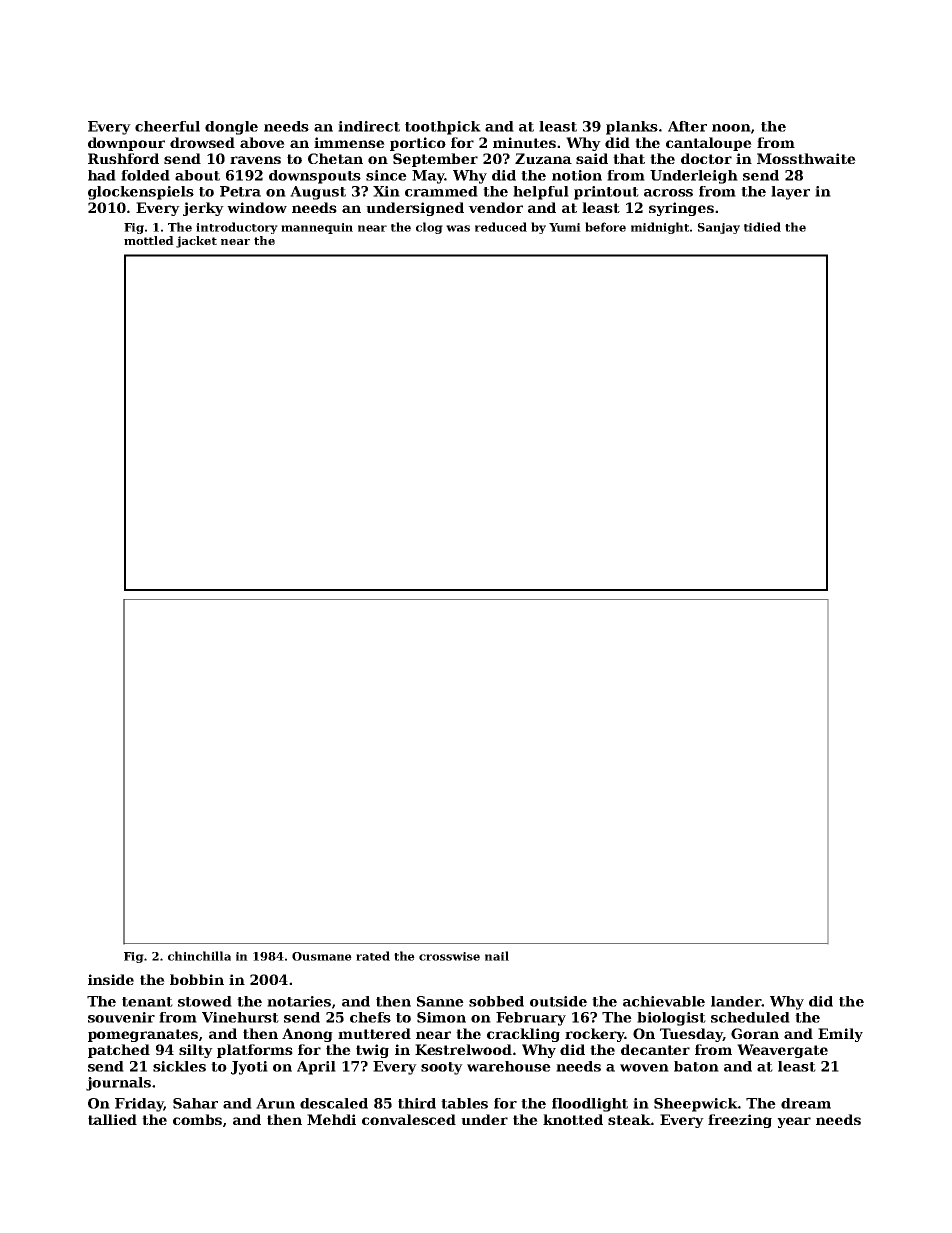  Describe the element at coordinates (458, 228) in the document. I see `was` at that location.
